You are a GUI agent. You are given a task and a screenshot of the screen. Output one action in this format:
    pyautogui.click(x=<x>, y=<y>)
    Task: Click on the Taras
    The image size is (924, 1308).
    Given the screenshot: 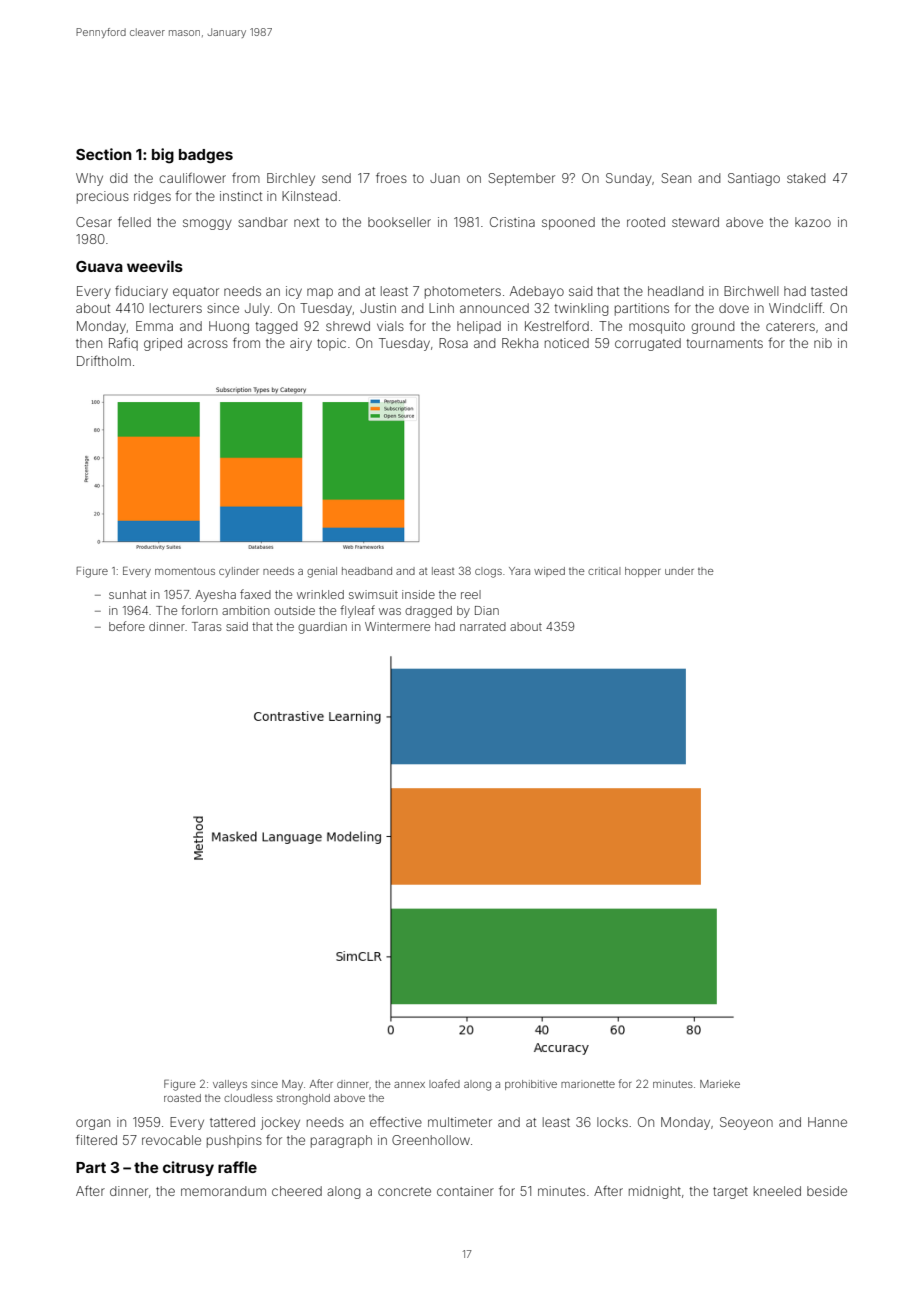 What is the action you would take?
    pyautogui.click(x=206, y=626)
